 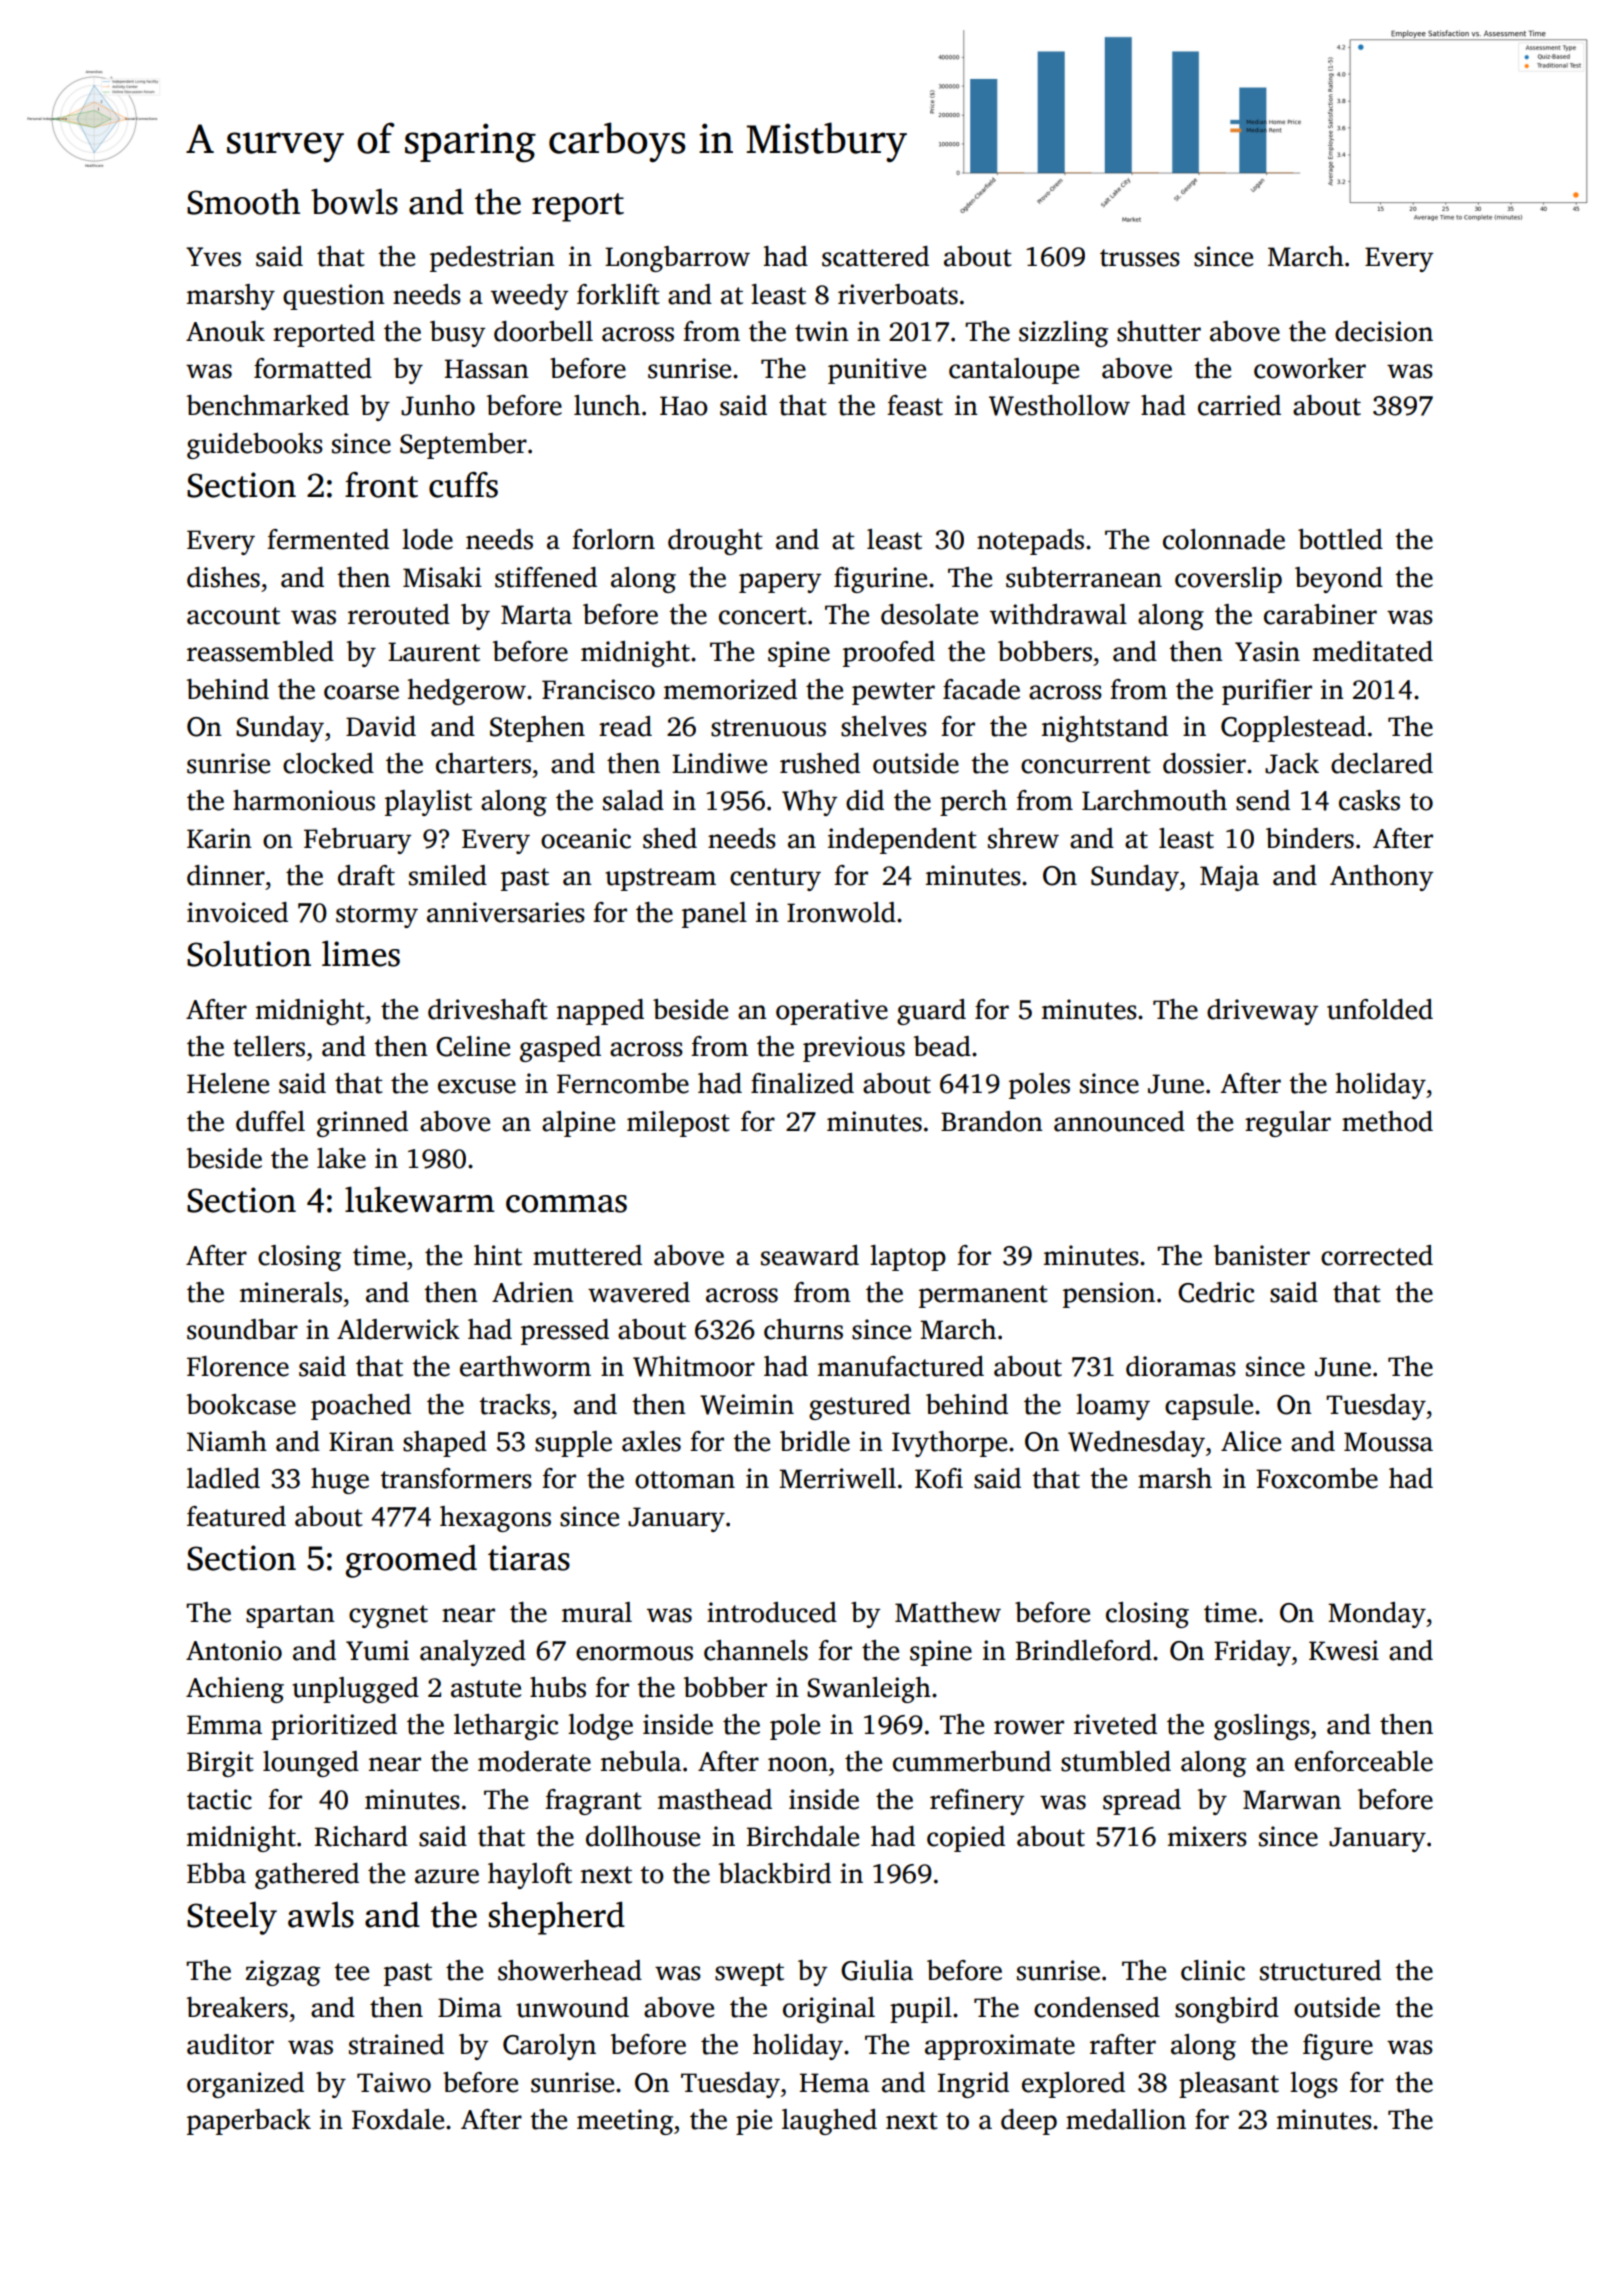 What do you see at coordinates (618, 294) in the screenshot?
I see `forklift` at bounding box center [618, 294].
